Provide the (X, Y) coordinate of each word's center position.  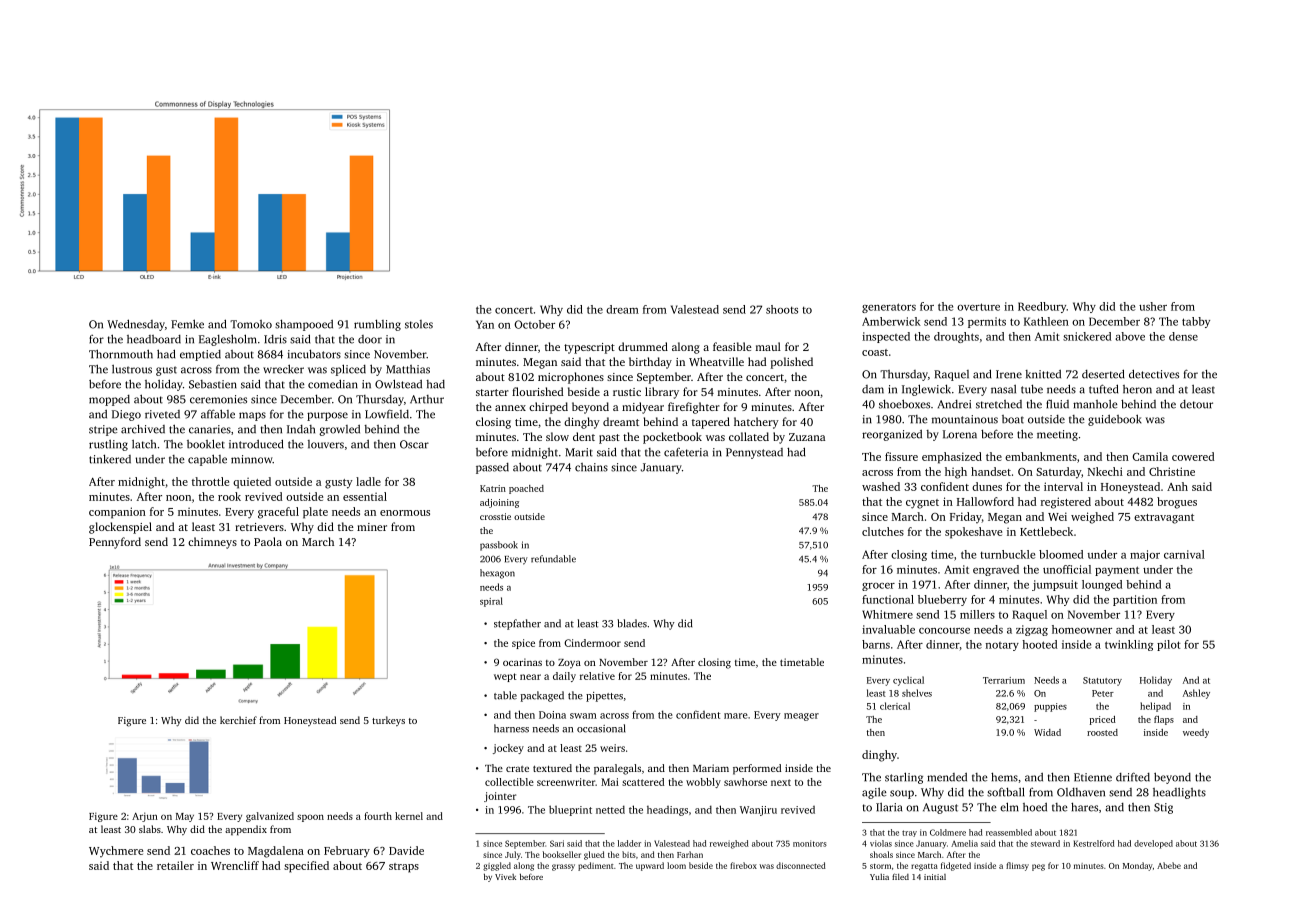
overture (978, 307)
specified (306, 867)
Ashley (1196, 694)
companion (117, 513)
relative (597, 676)
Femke (187, 324)
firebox (743, 865)
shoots (782, 309)
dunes (987, 486)
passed (492, 468)
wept (505, 677)
